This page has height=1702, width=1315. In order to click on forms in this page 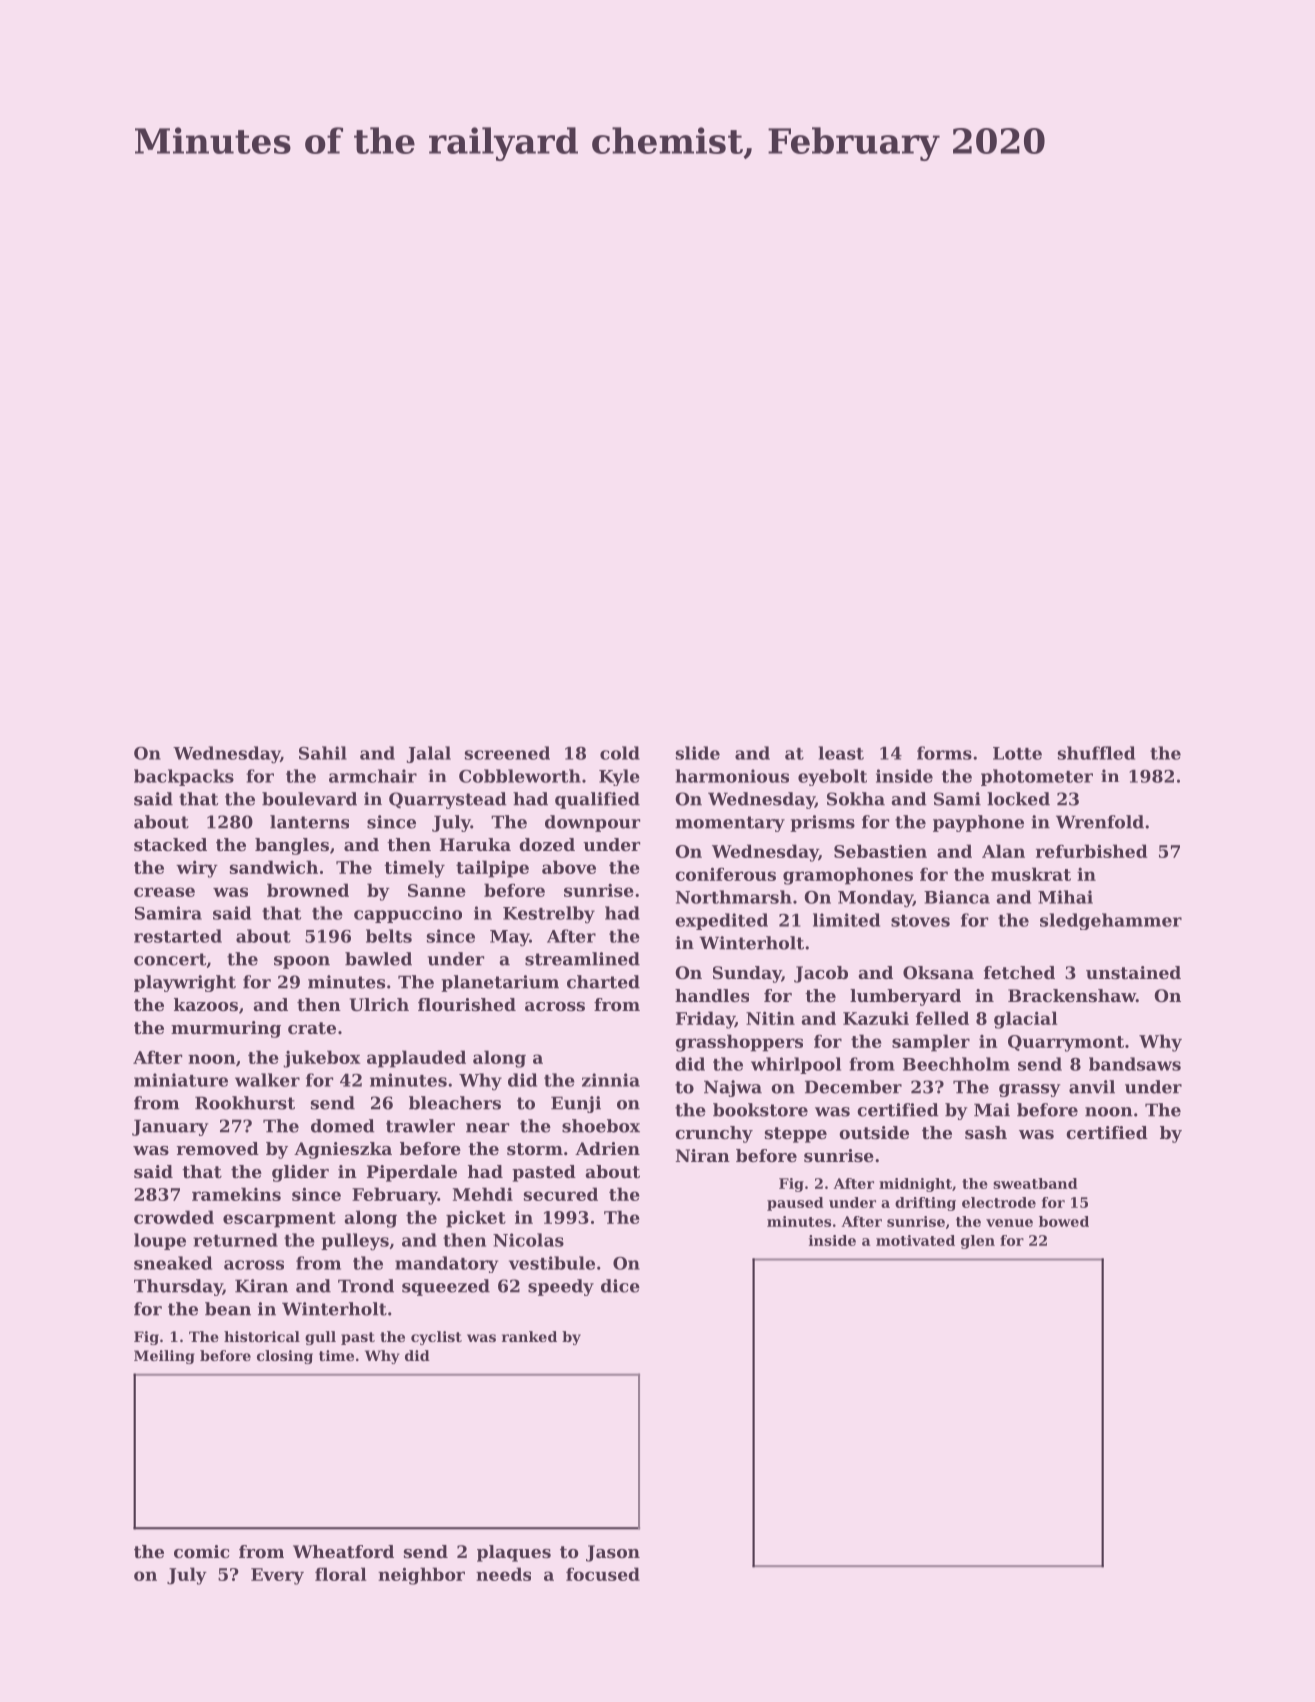, I will do `click(944, 753)`.
